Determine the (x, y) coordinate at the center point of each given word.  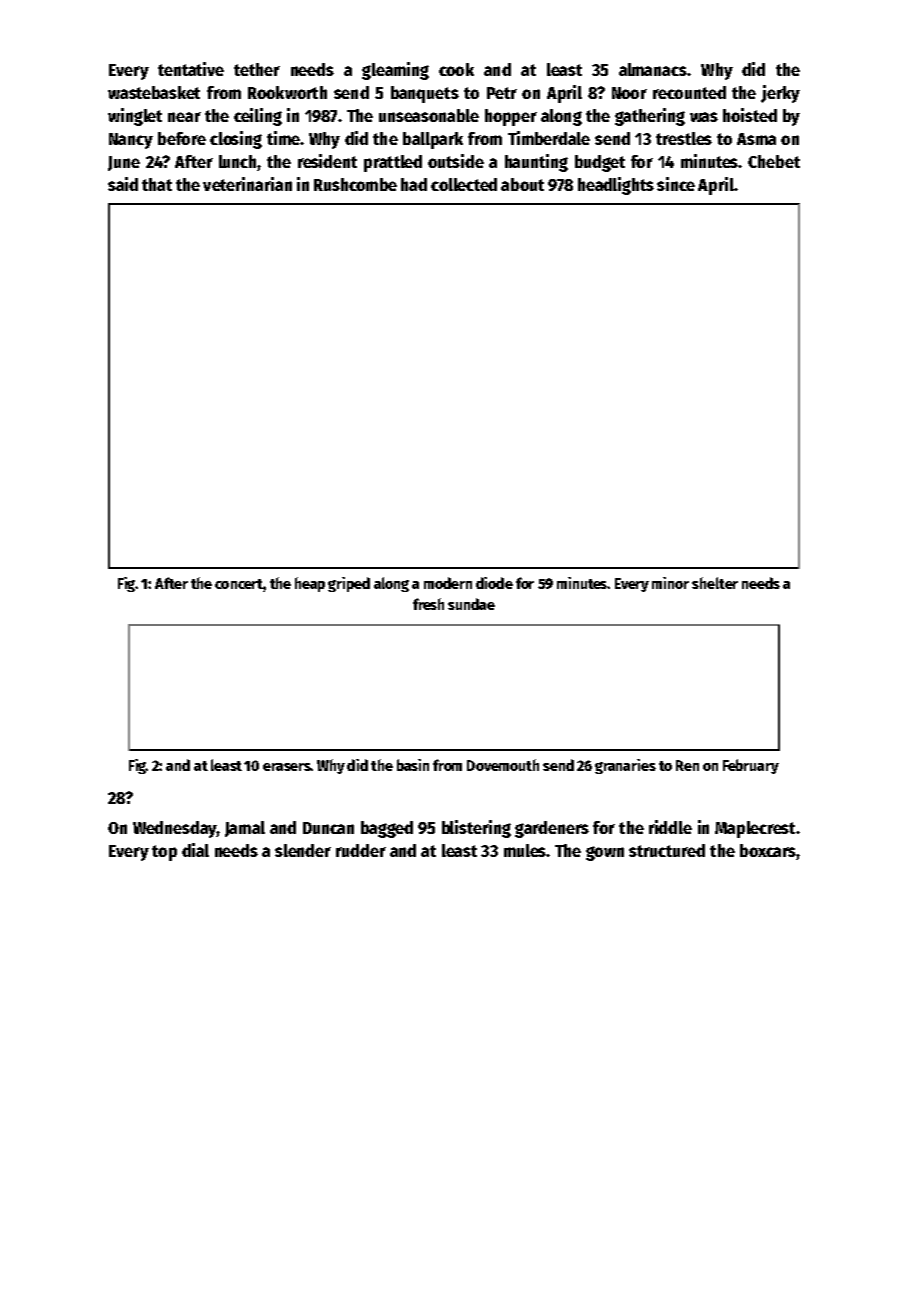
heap (310, 584)
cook (456, 69)
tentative (191, 69)
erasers (287, 767)
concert (239, 584)
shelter (715, 583)
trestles (684, 138)
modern (448, 583)
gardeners (552, 829)
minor (670, 583)
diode (494, 583)
